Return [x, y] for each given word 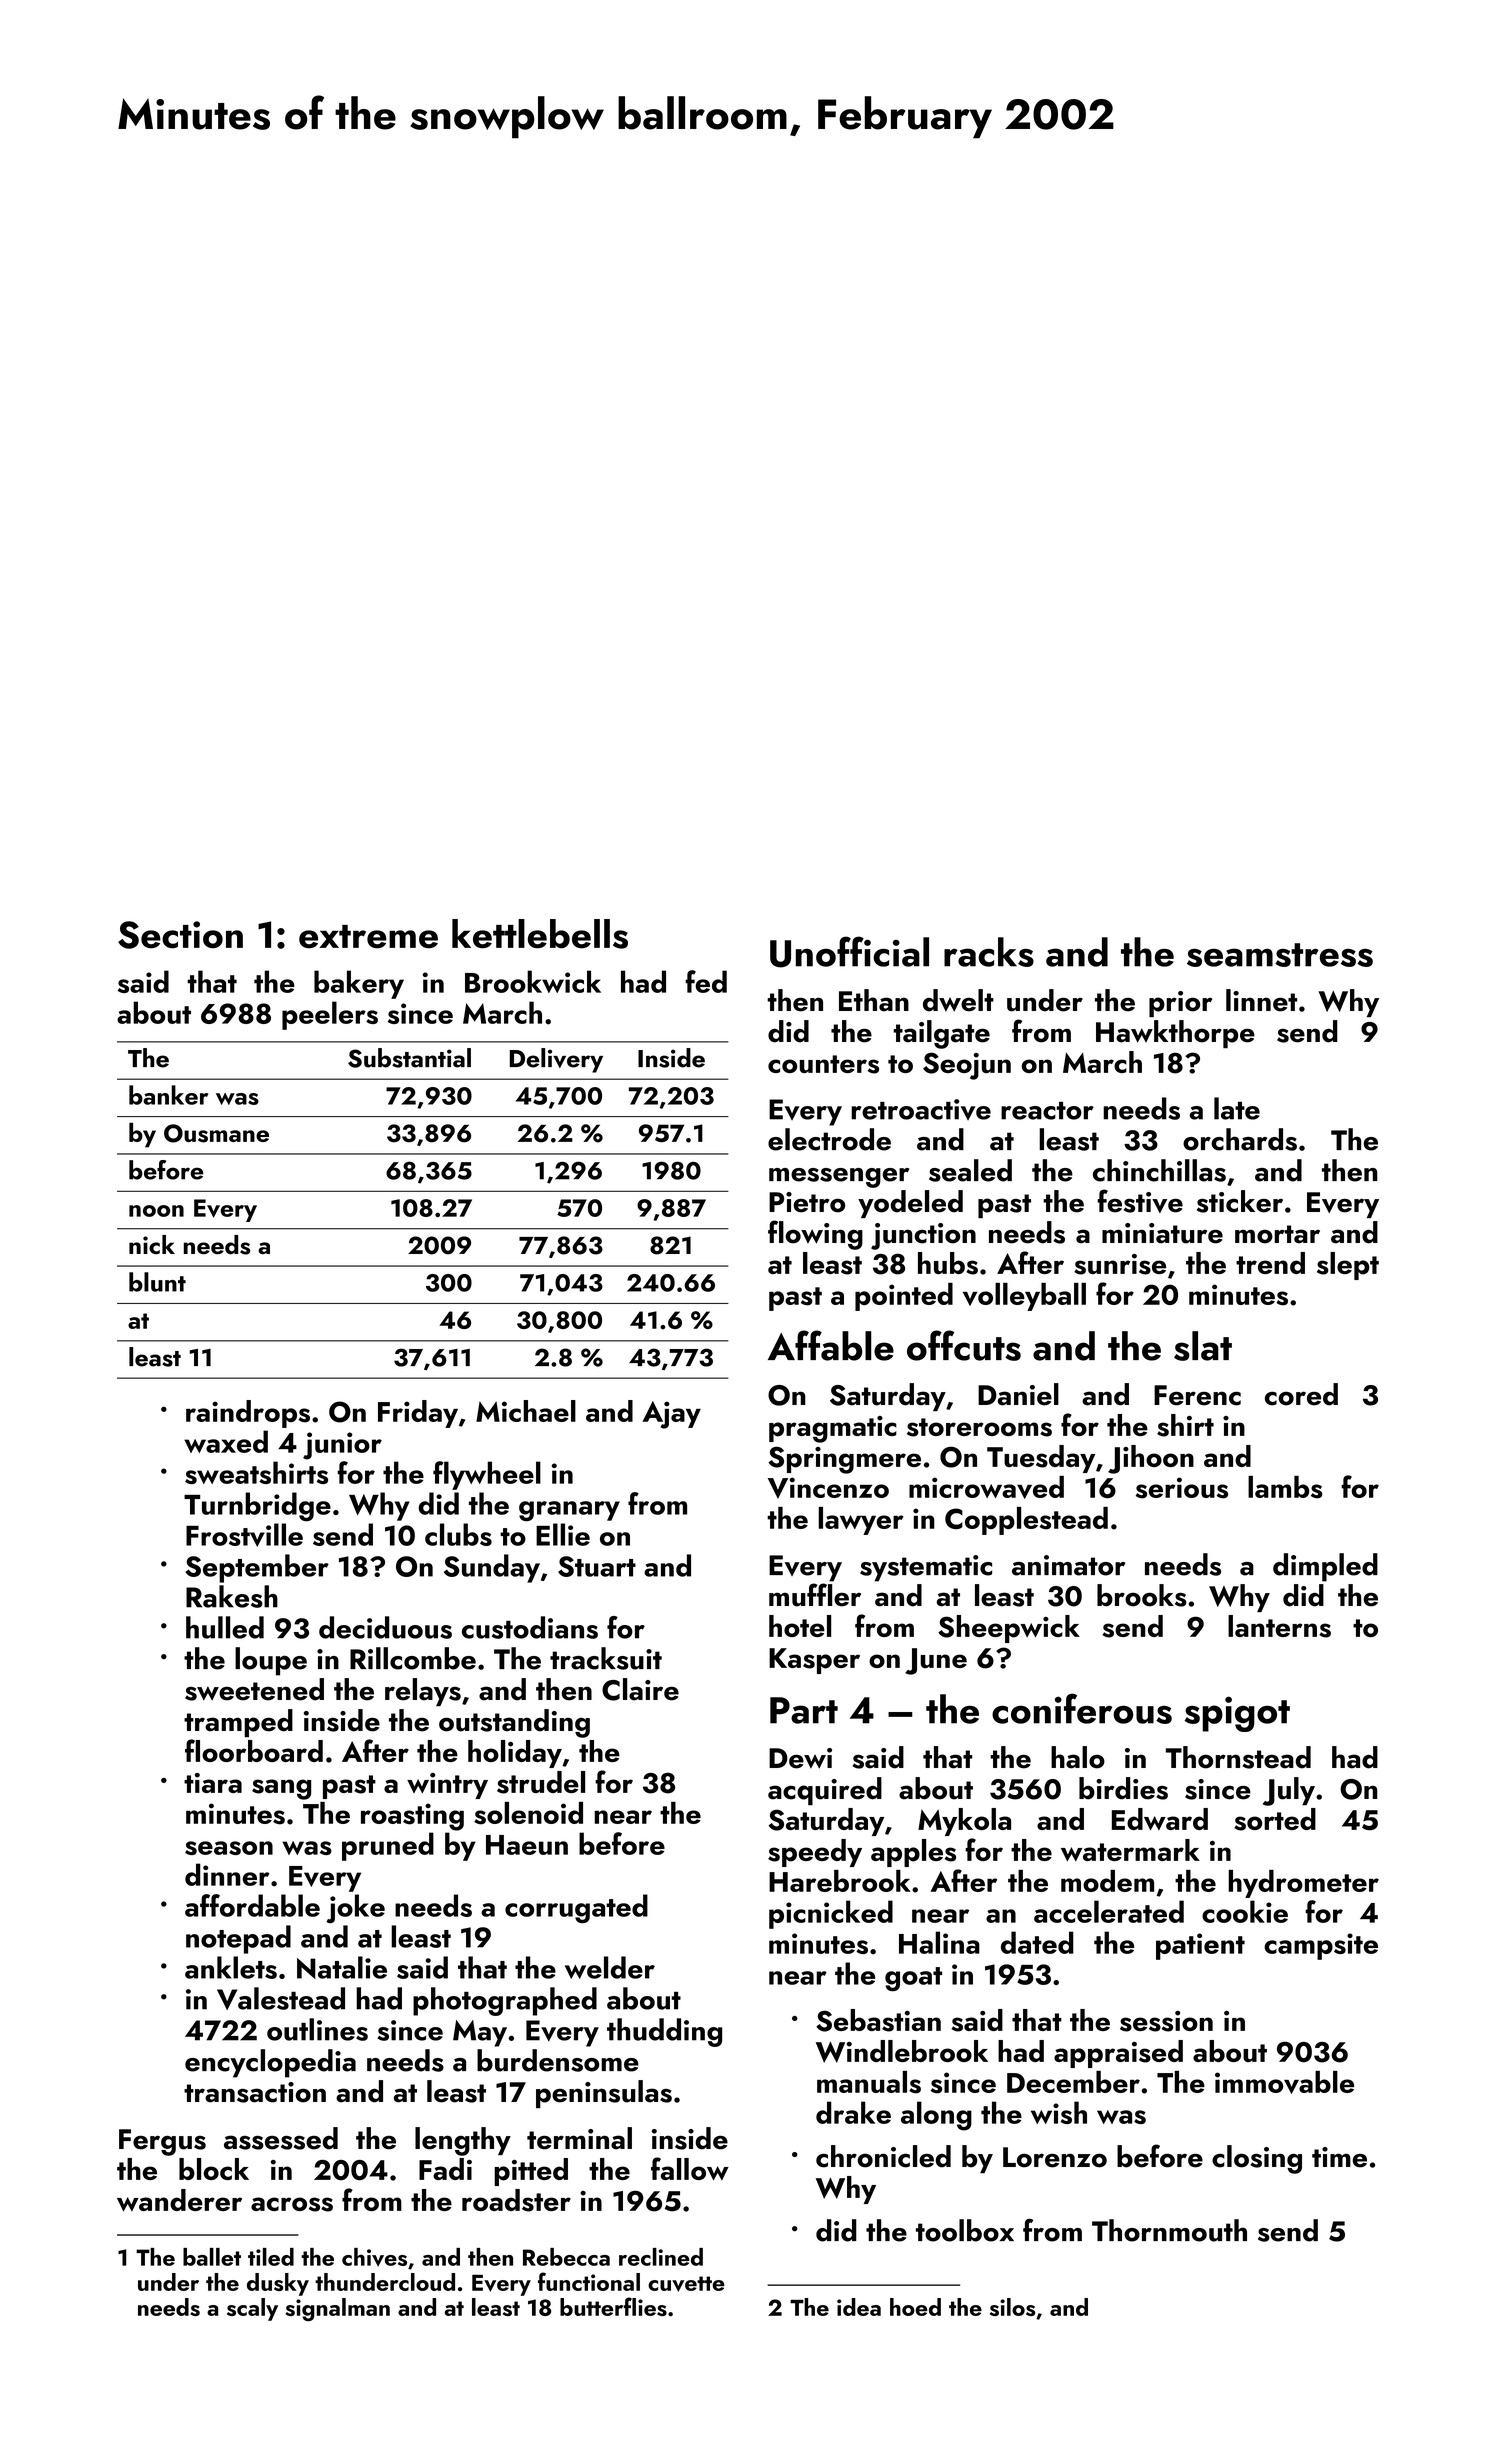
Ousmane [216, 1133]
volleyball [1024, 1297]
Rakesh [232, 1596]
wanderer [179, 2200]
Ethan [874, 1000]
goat [913, 1979]
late [1237, 1108]
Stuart [597, 1566]
